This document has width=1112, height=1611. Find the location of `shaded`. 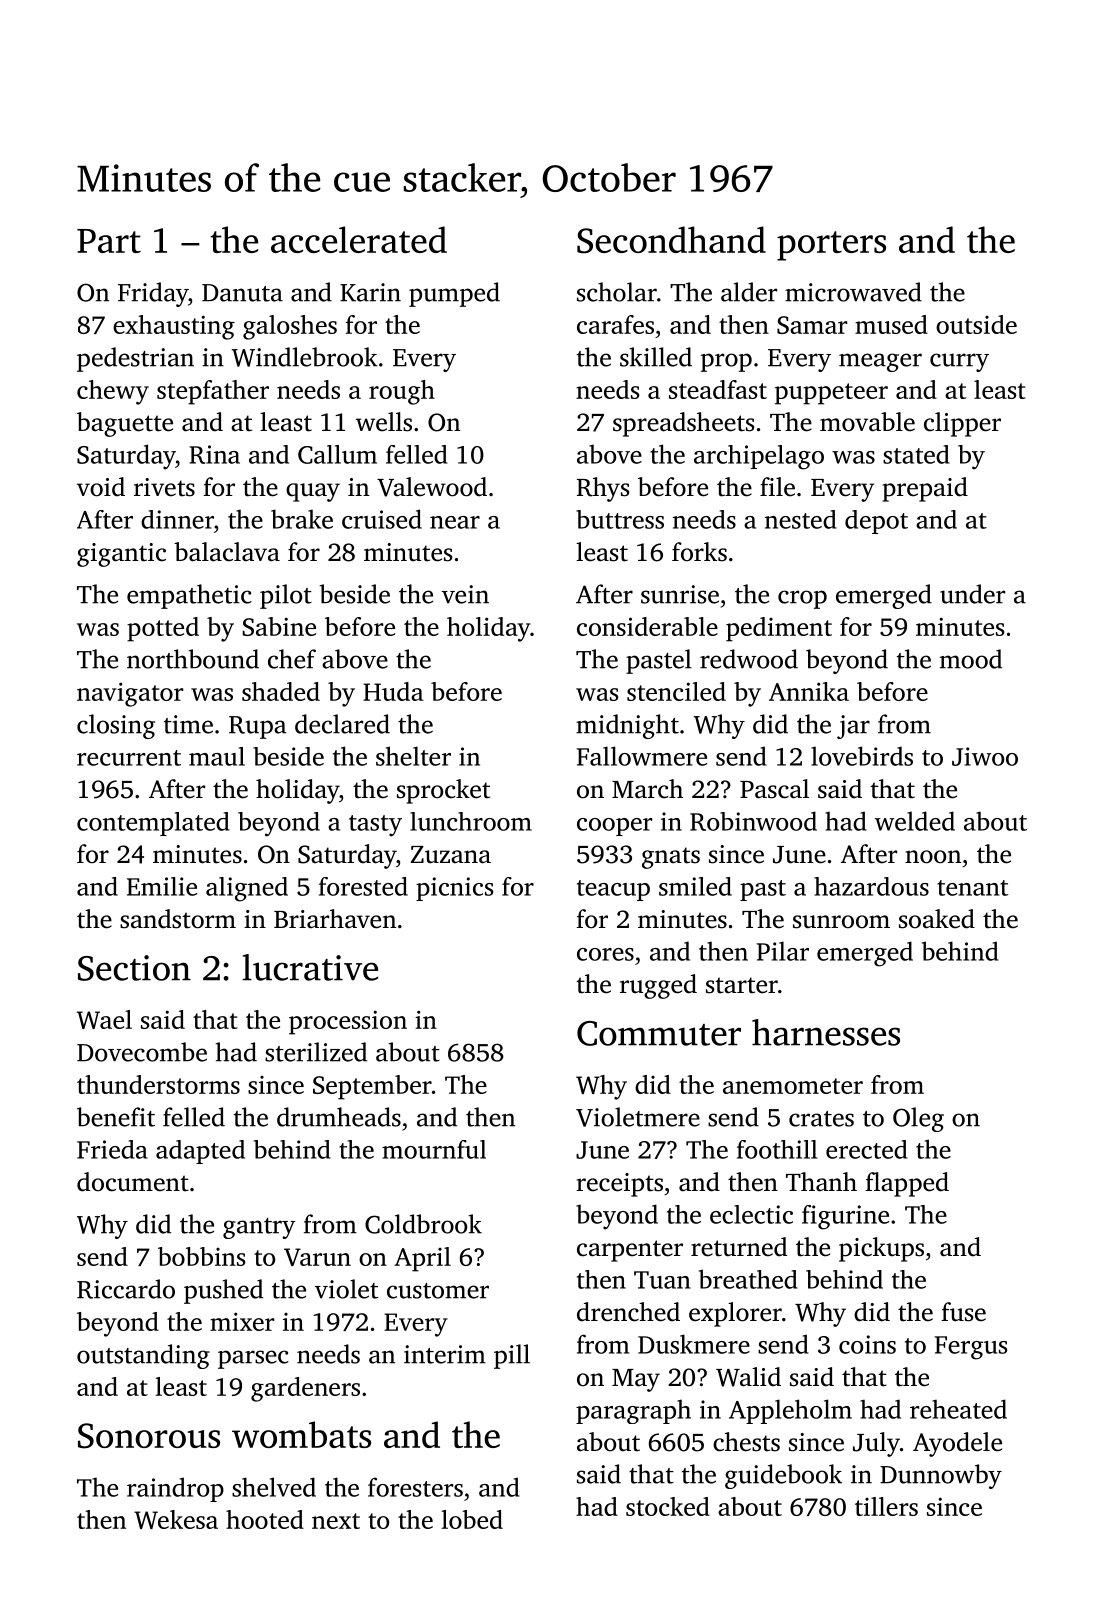

shaded is located at coordinates (281, 691).
